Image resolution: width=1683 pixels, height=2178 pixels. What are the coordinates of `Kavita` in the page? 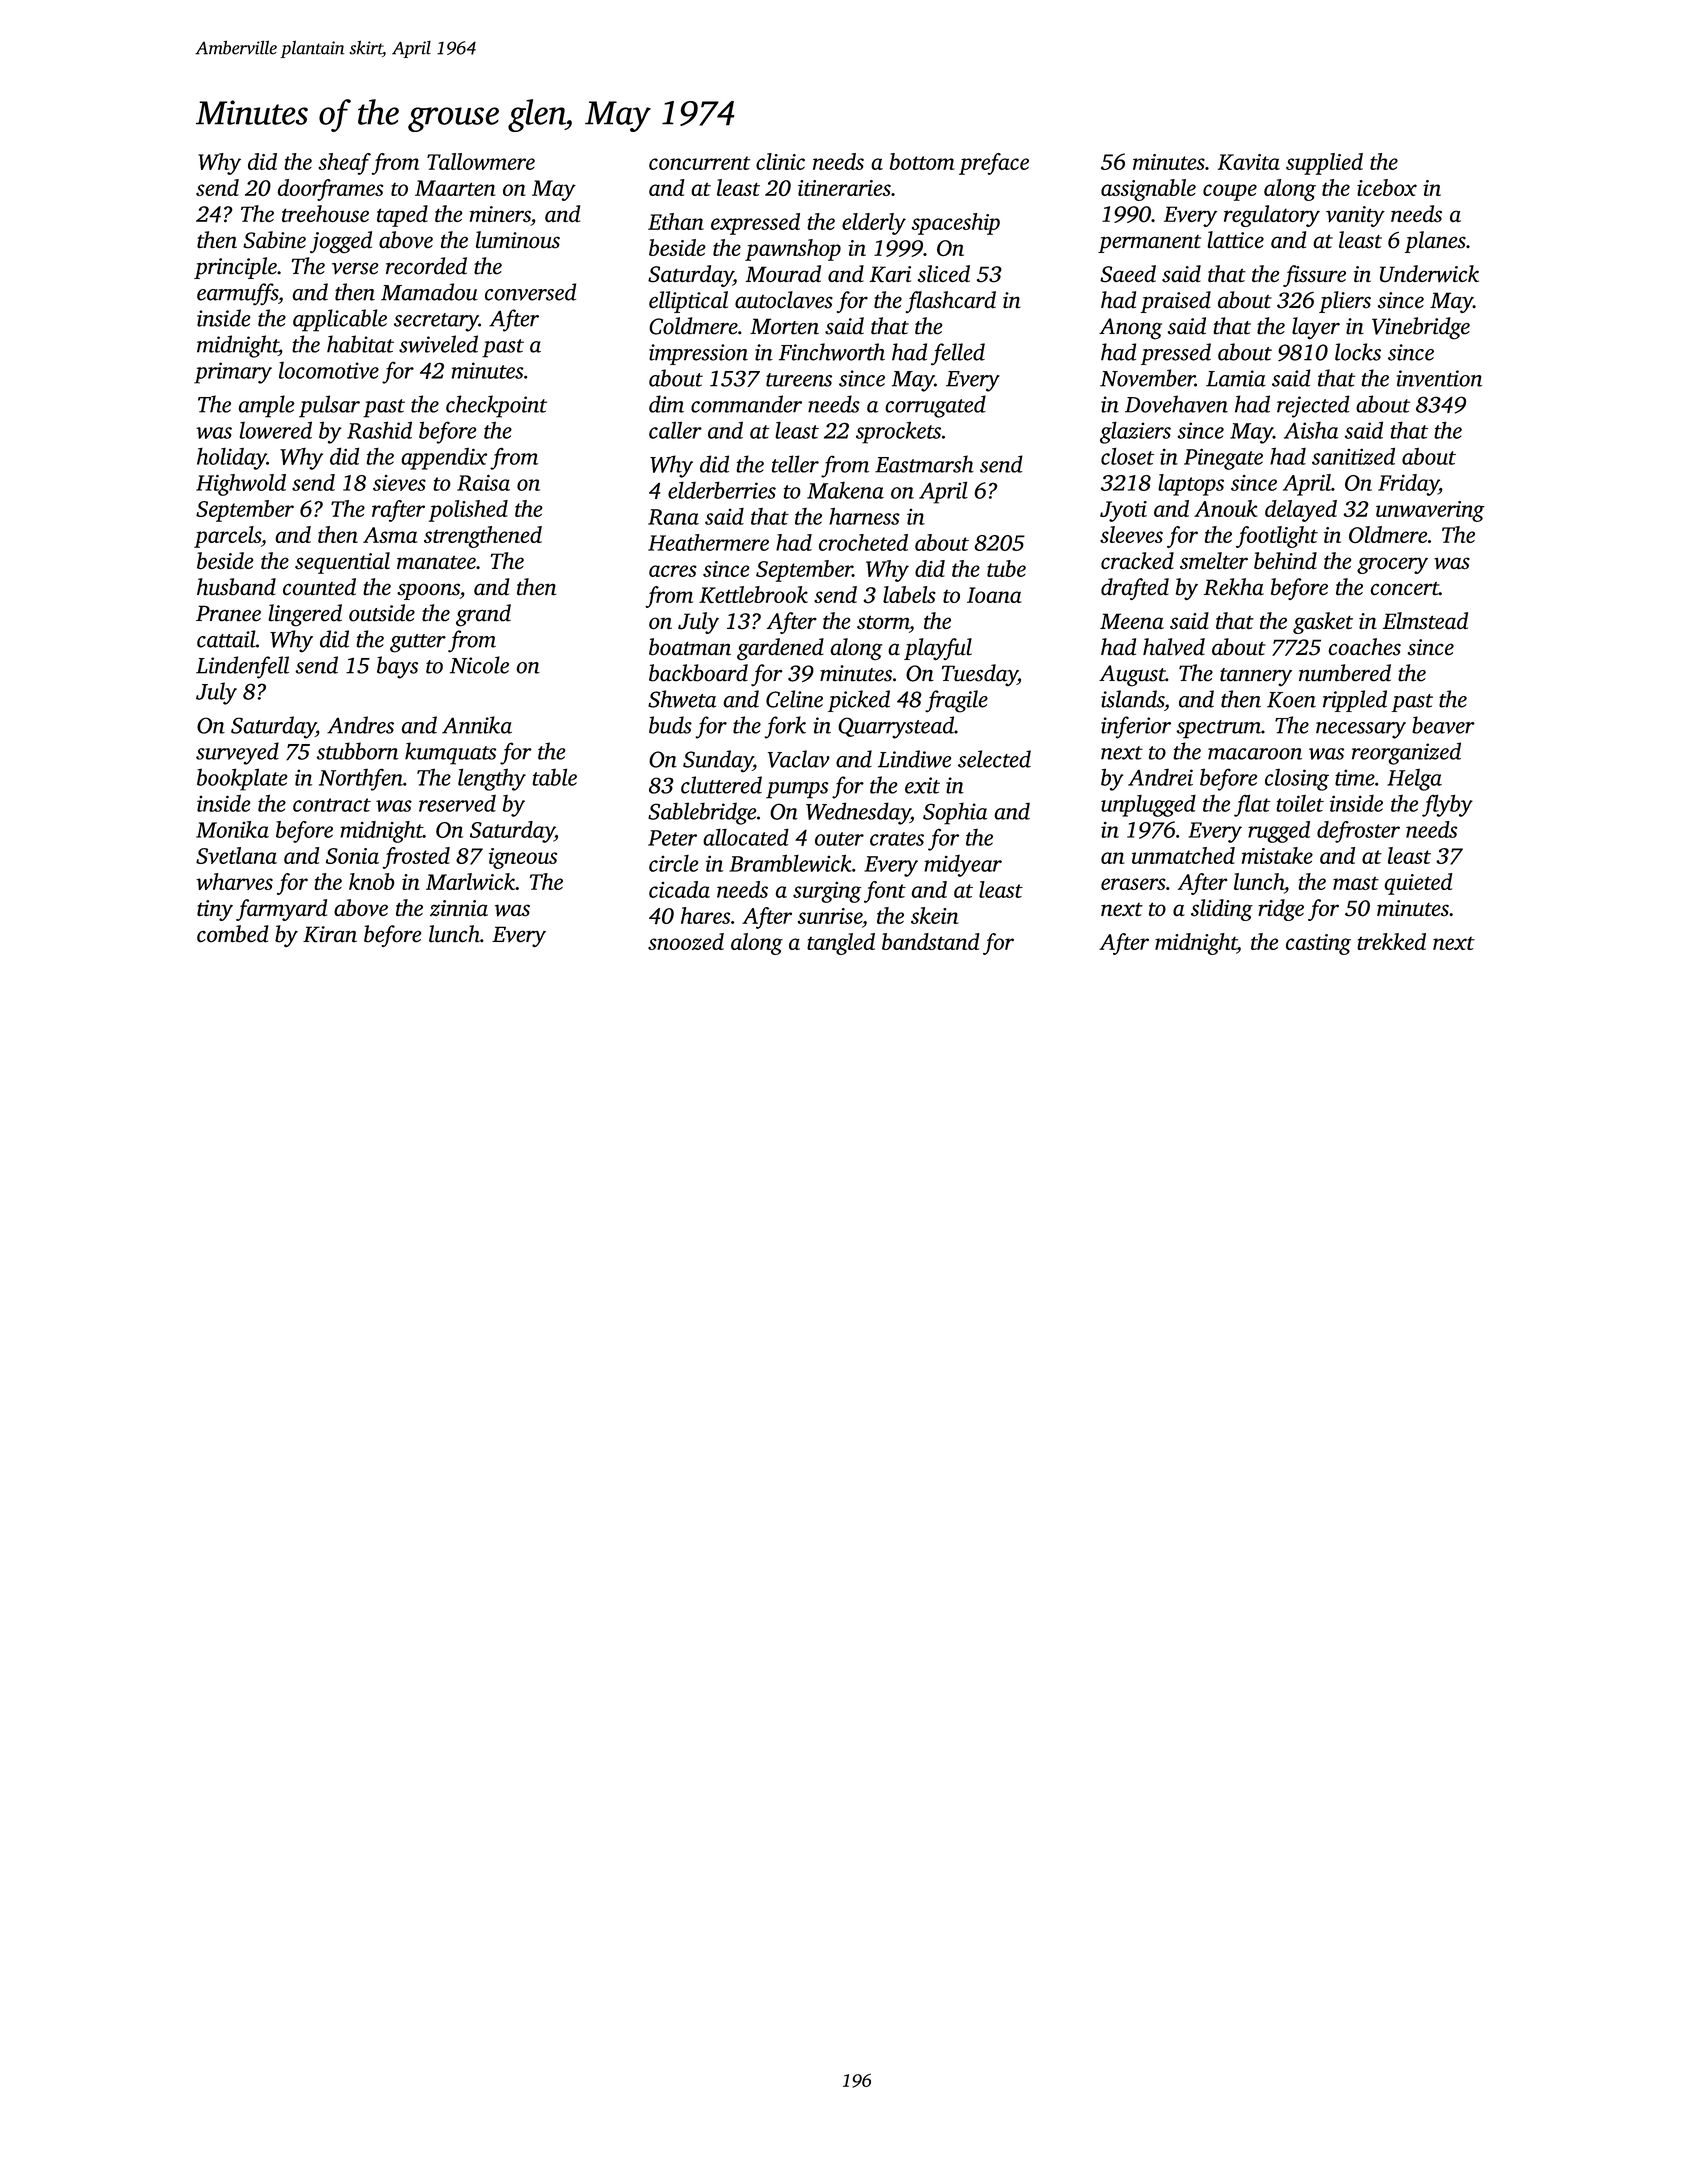 It's located at (1249, 162).
